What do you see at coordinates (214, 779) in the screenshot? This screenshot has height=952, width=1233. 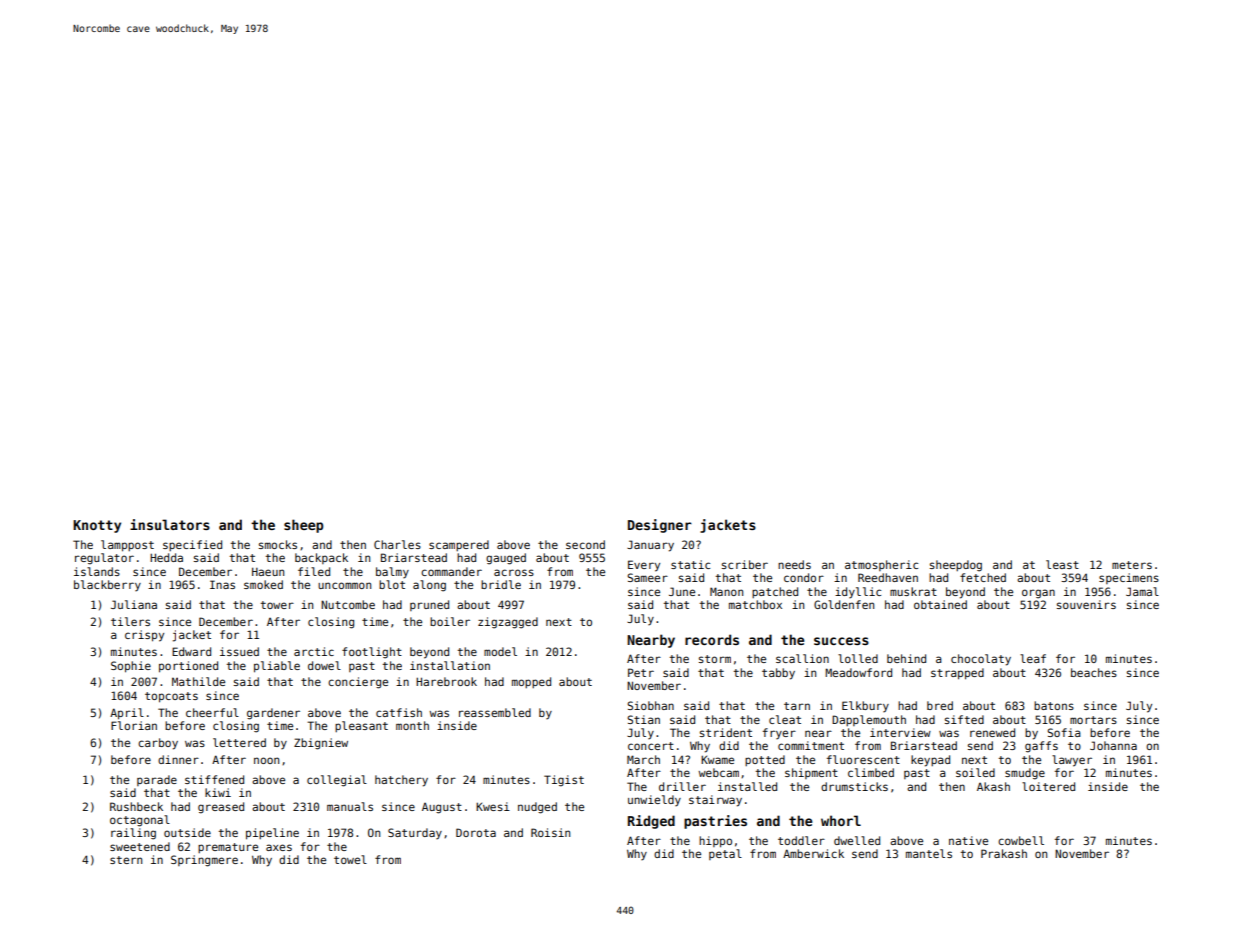 I see `stiffened` at bounding box center [214, 779].
